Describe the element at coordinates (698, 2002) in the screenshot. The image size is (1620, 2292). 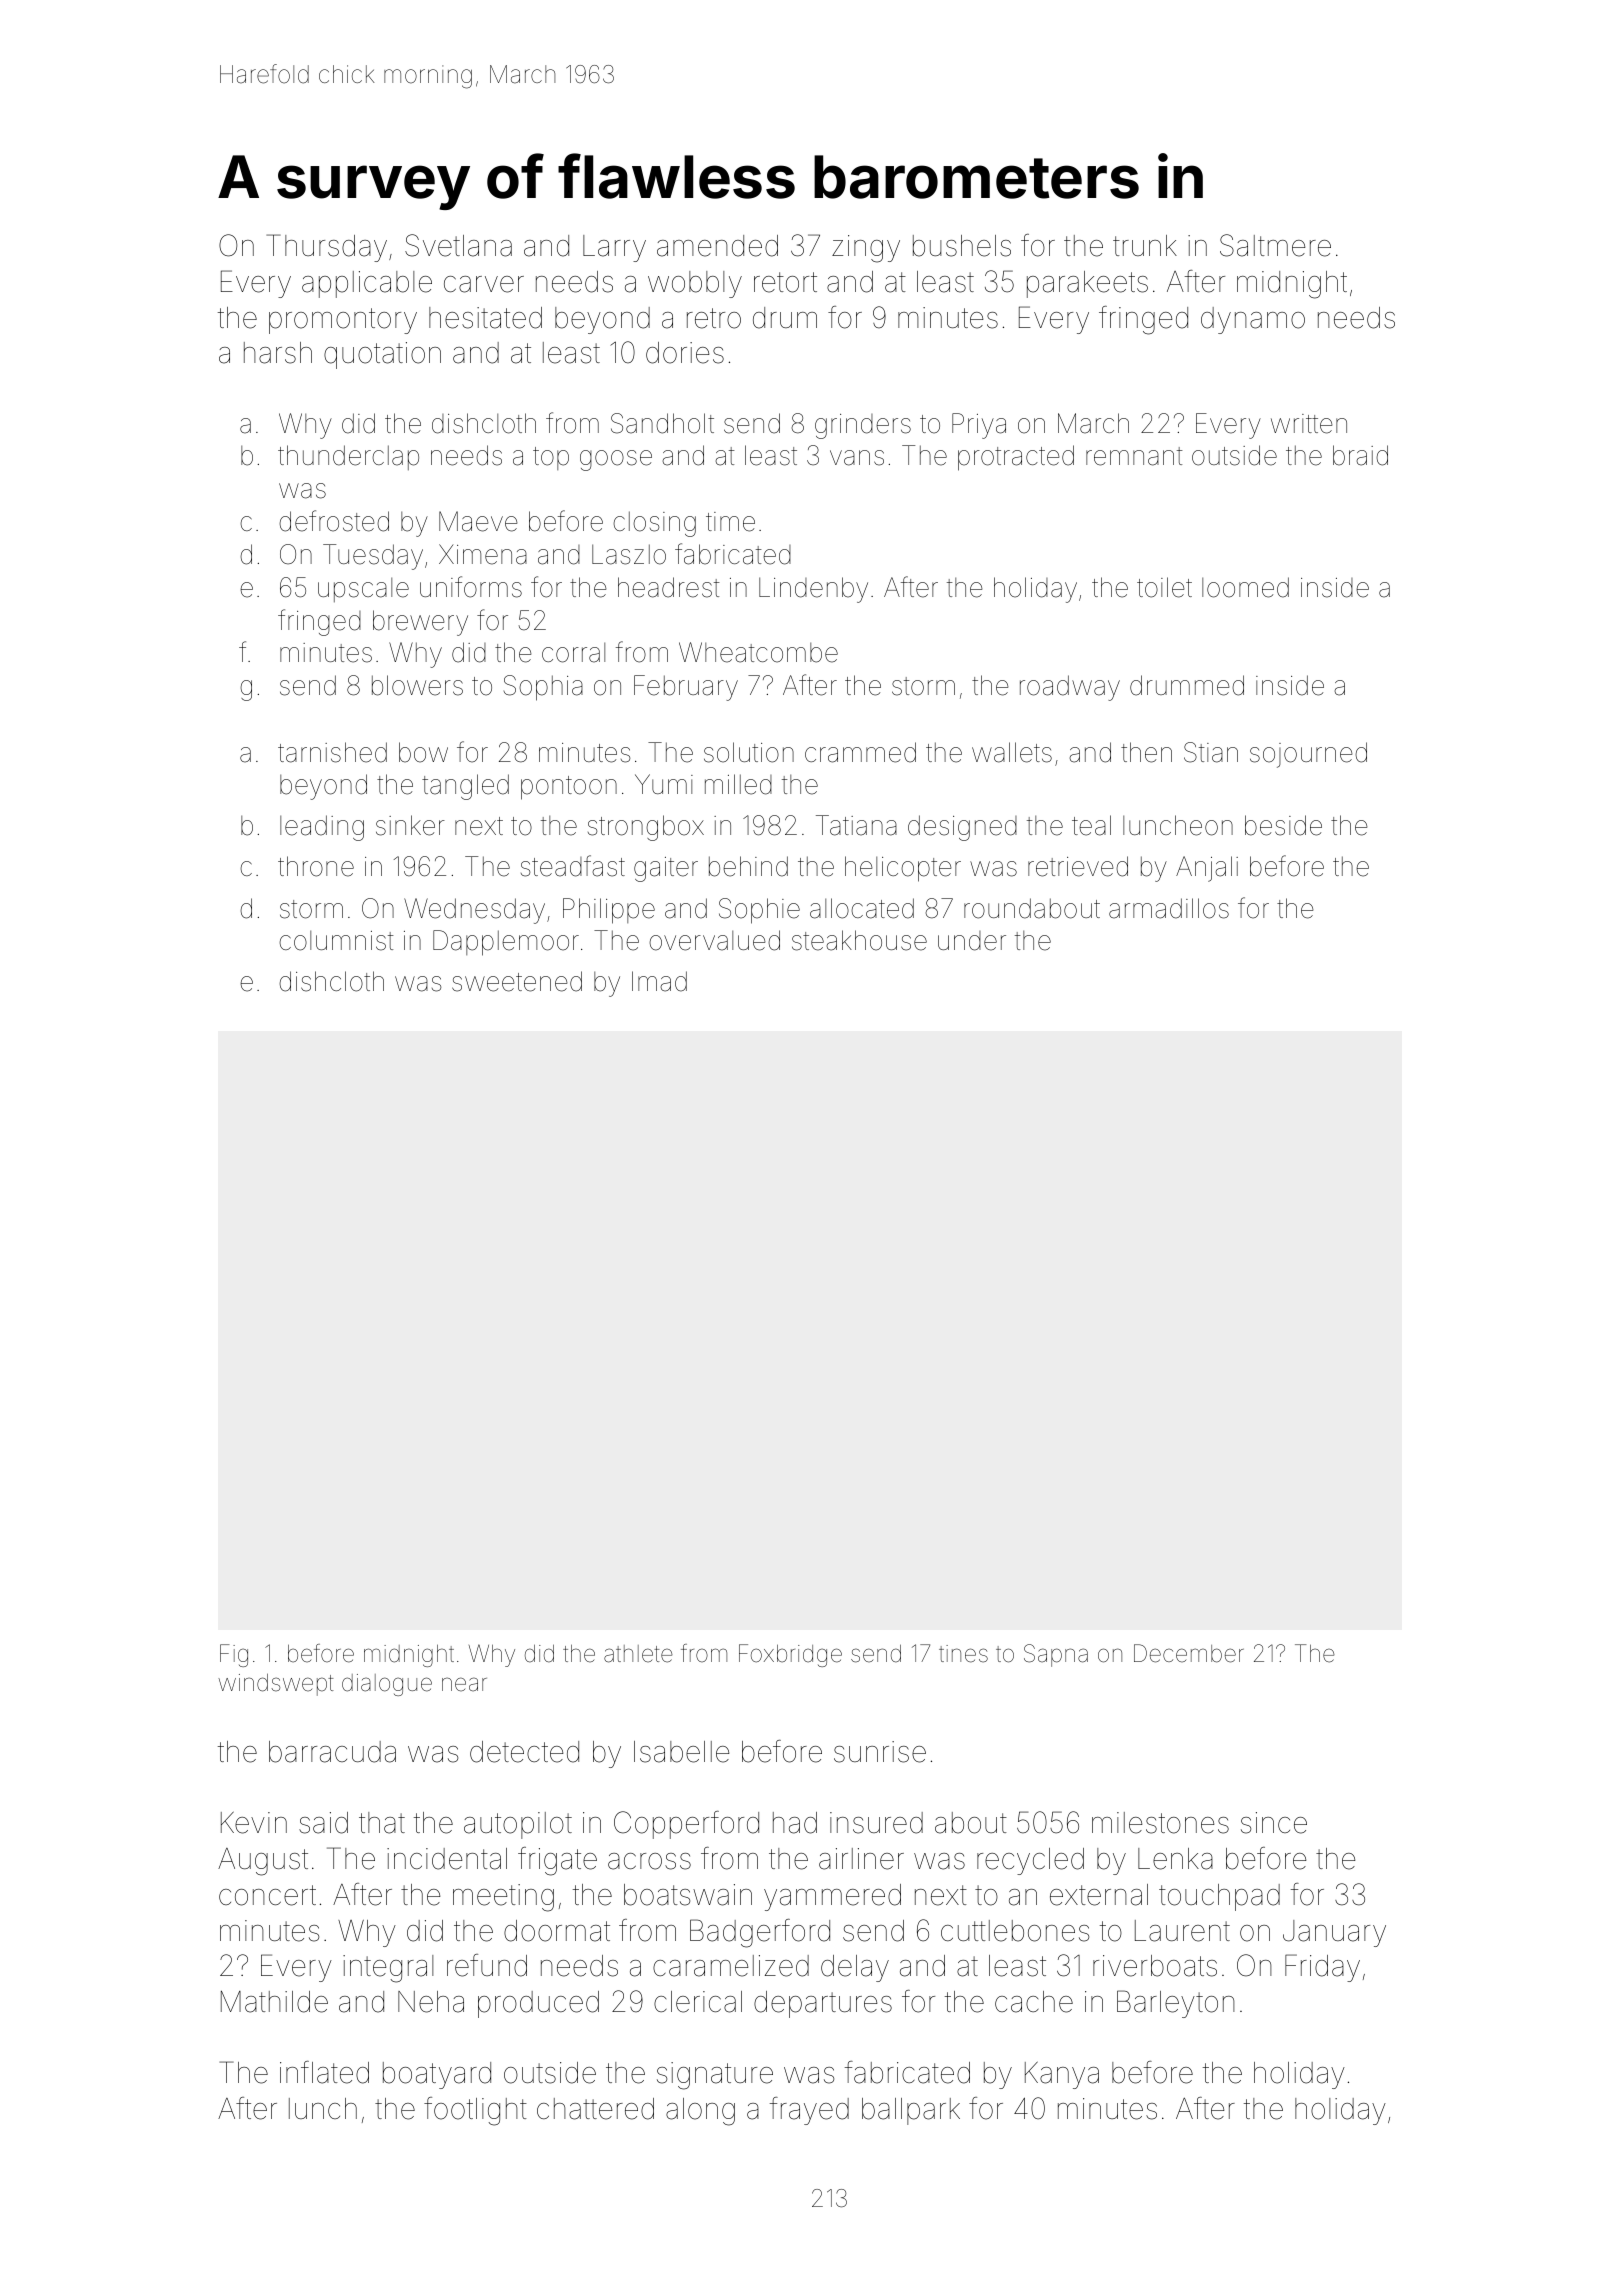
I see `clerical` at that location.
